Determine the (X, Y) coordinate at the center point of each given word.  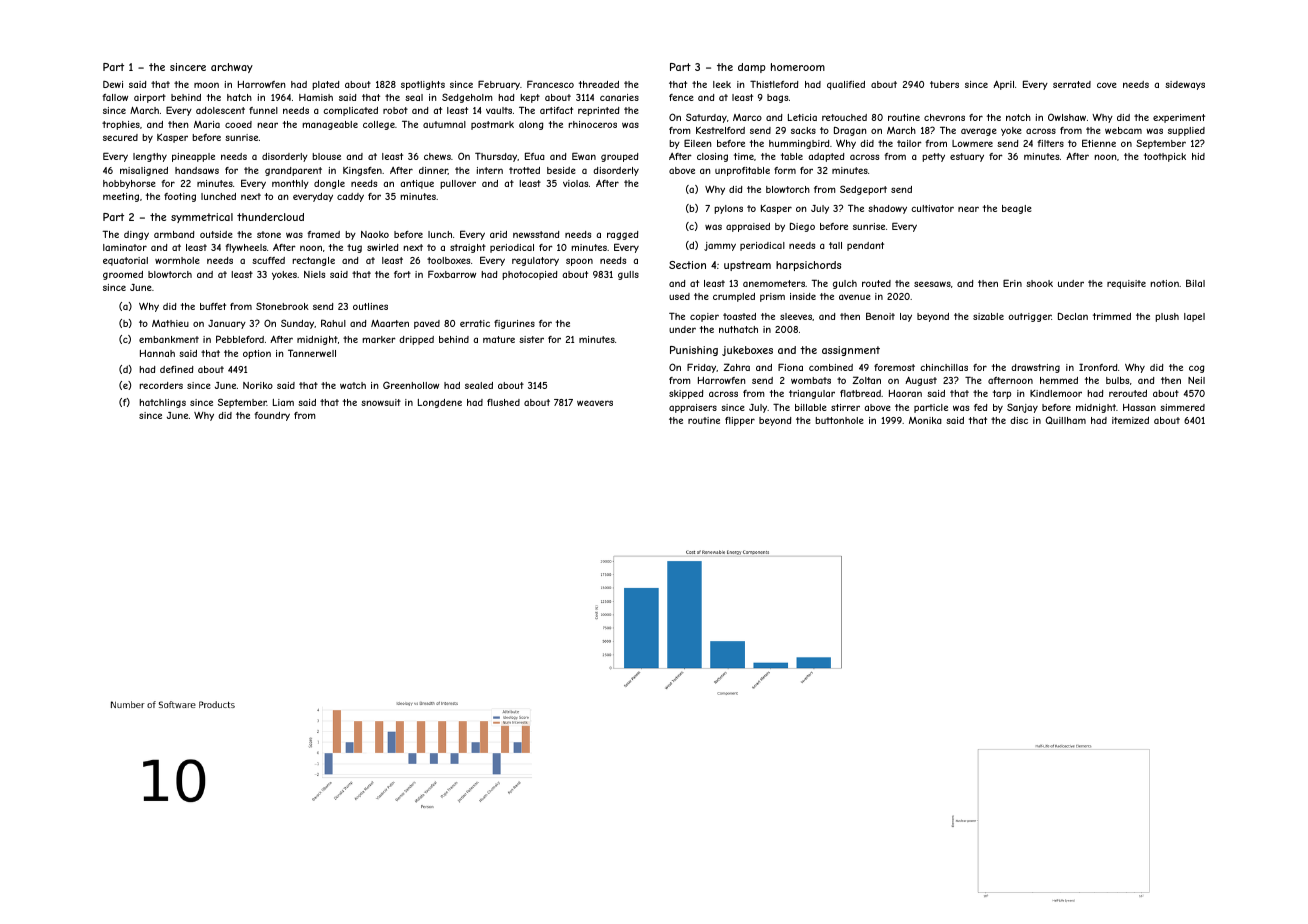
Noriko (258, 385)
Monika (925, 420)
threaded (599, 84)
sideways (1185, 85)
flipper (740, 421)
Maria (207, 124)
